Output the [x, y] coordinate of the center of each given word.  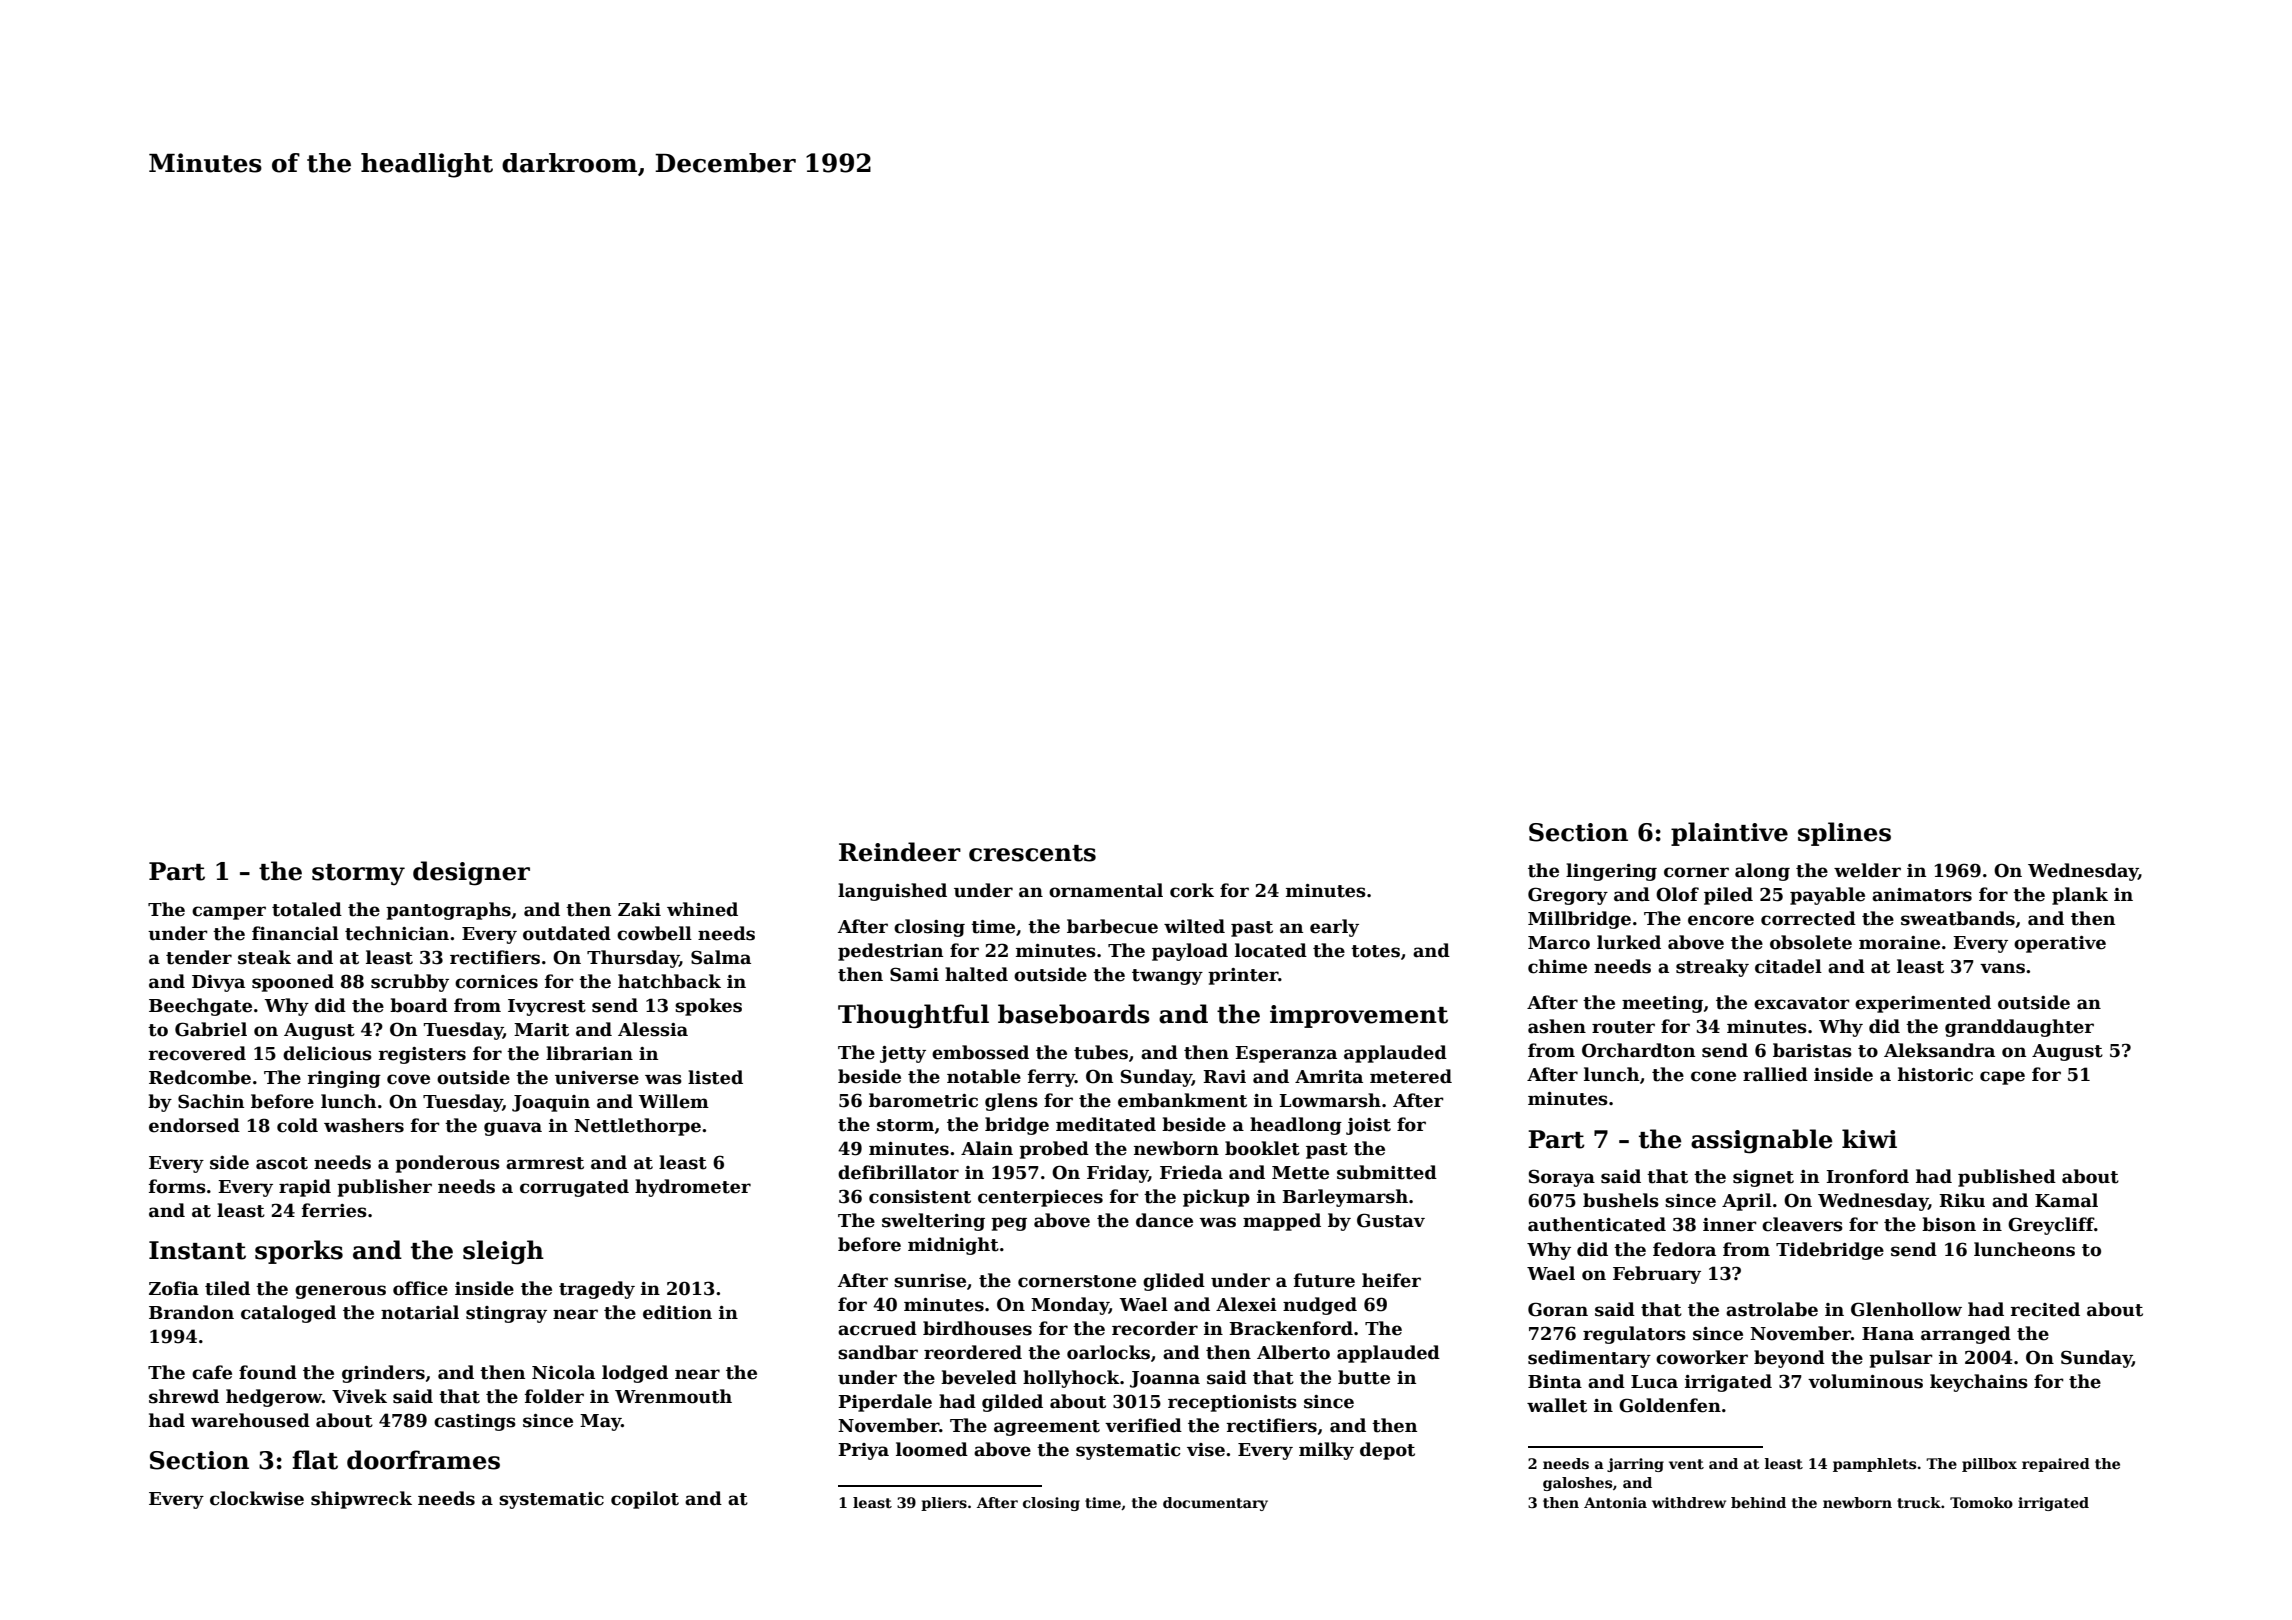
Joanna [1165, 1379]
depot [1387, 1451]
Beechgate [200, 1007]
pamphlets [1874, 1465]
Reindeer [900, 852]
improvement [1359, 1016]
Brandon [191, 1312]
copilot [645, 1500]
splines [1844, 834]
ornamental [1106, 890]
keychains [1979, 1383]
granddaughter [2019, 1028]
